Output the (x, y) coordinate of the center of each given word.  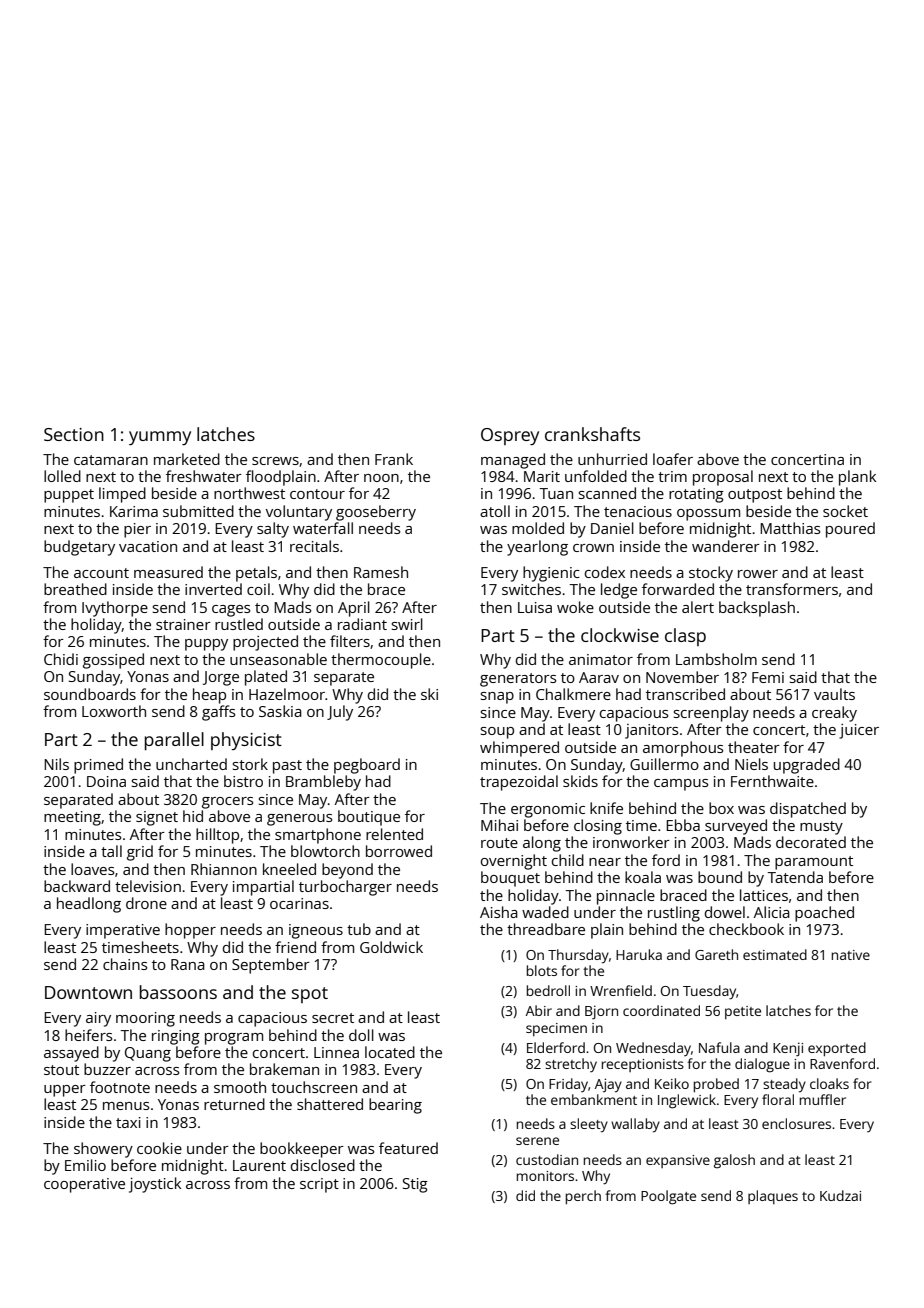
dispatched (808, 810)
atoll (495, 511)
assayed (71, 1054)
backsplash (757, 609)
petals (256, 574)
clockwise (620, 635)
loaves (92, 869)
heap (209, 696)
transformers (792, 589)
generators (518, 680)
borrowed (399, 851)
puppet (69, 496)
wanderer (726, 546)
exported (837, 1049)
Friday (568, 1085)
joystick (155, 1185)
